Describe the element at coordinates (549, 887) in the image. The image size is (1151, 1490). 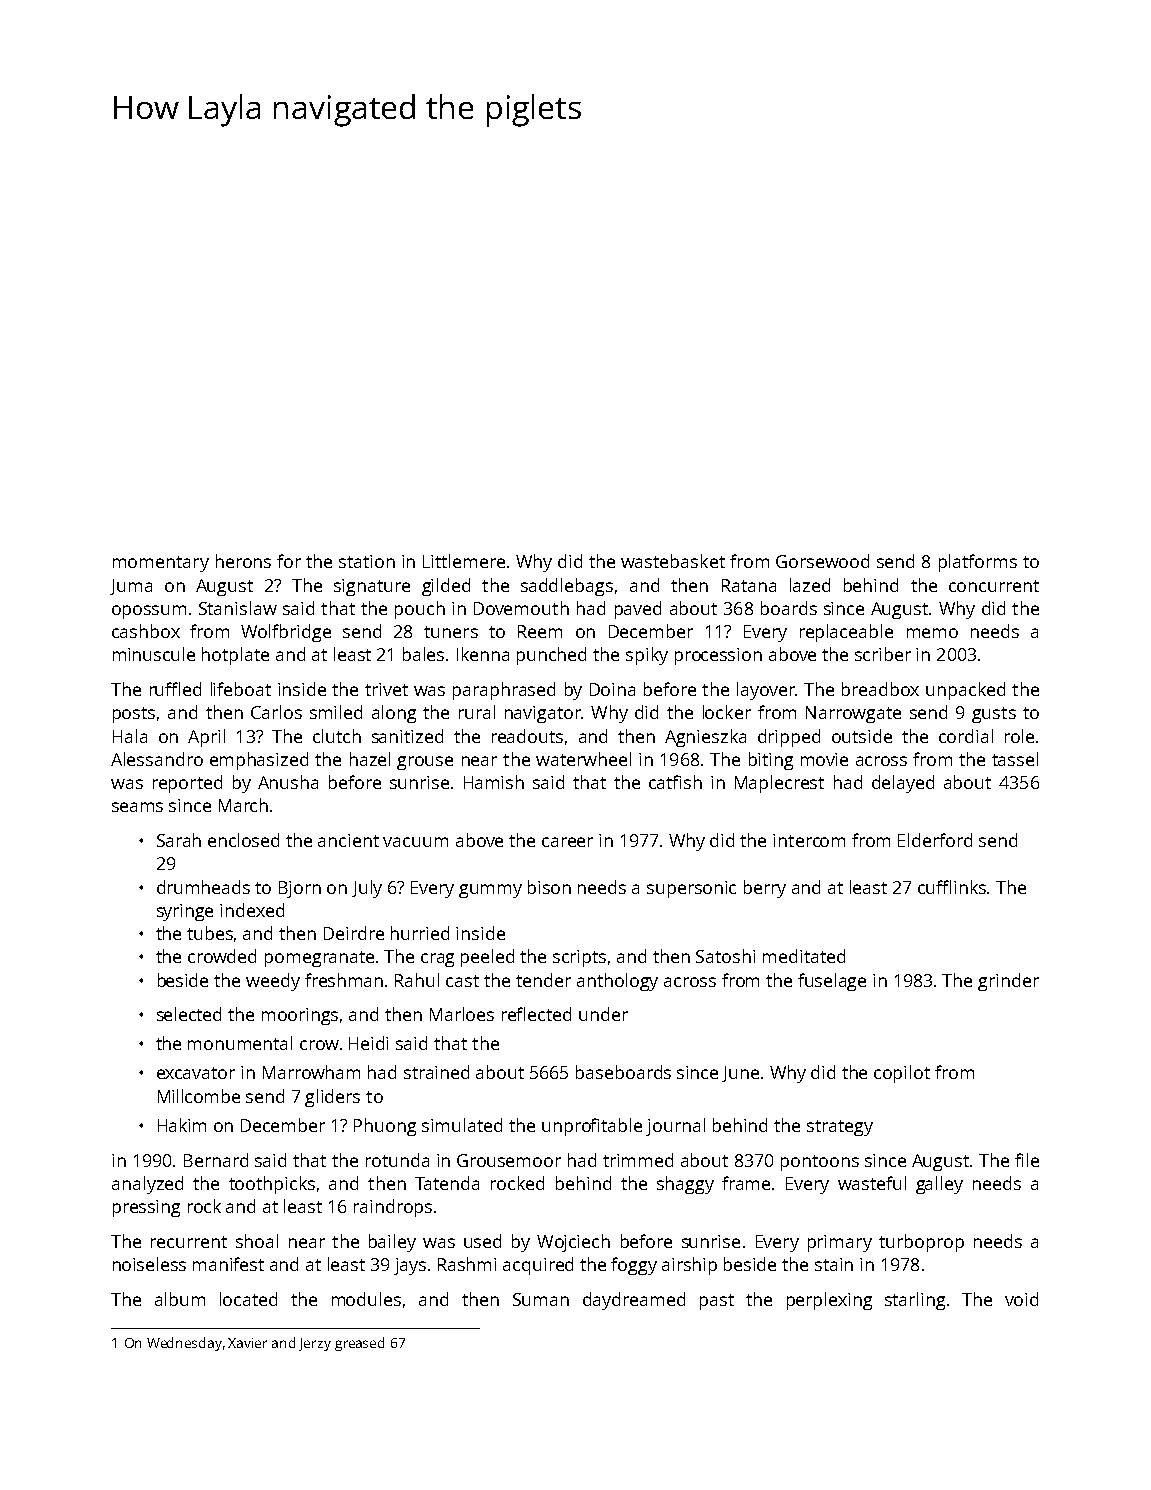
I see `bison` at that location.
